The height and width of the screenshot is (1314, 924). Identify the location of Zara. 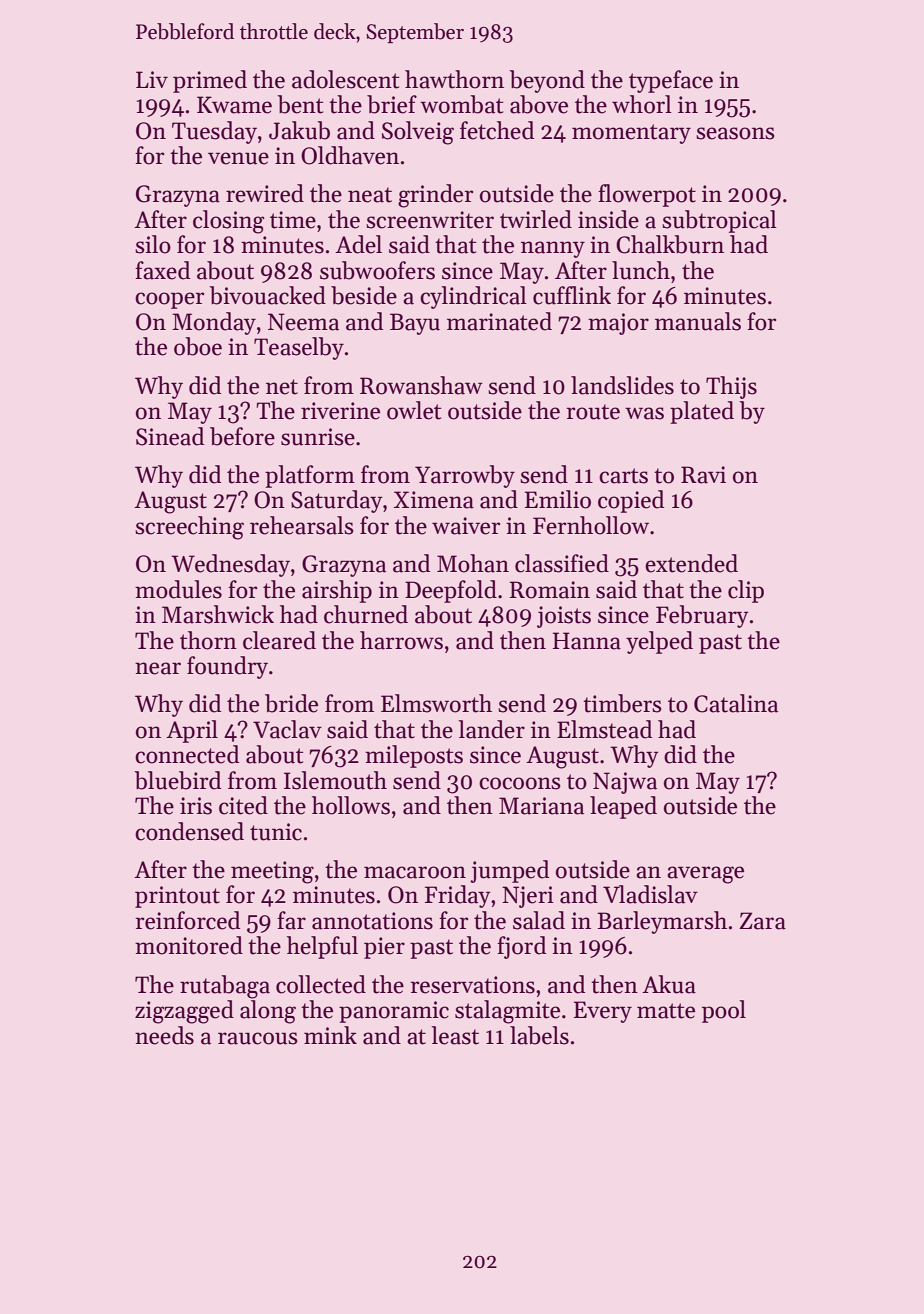
(762, 921).
